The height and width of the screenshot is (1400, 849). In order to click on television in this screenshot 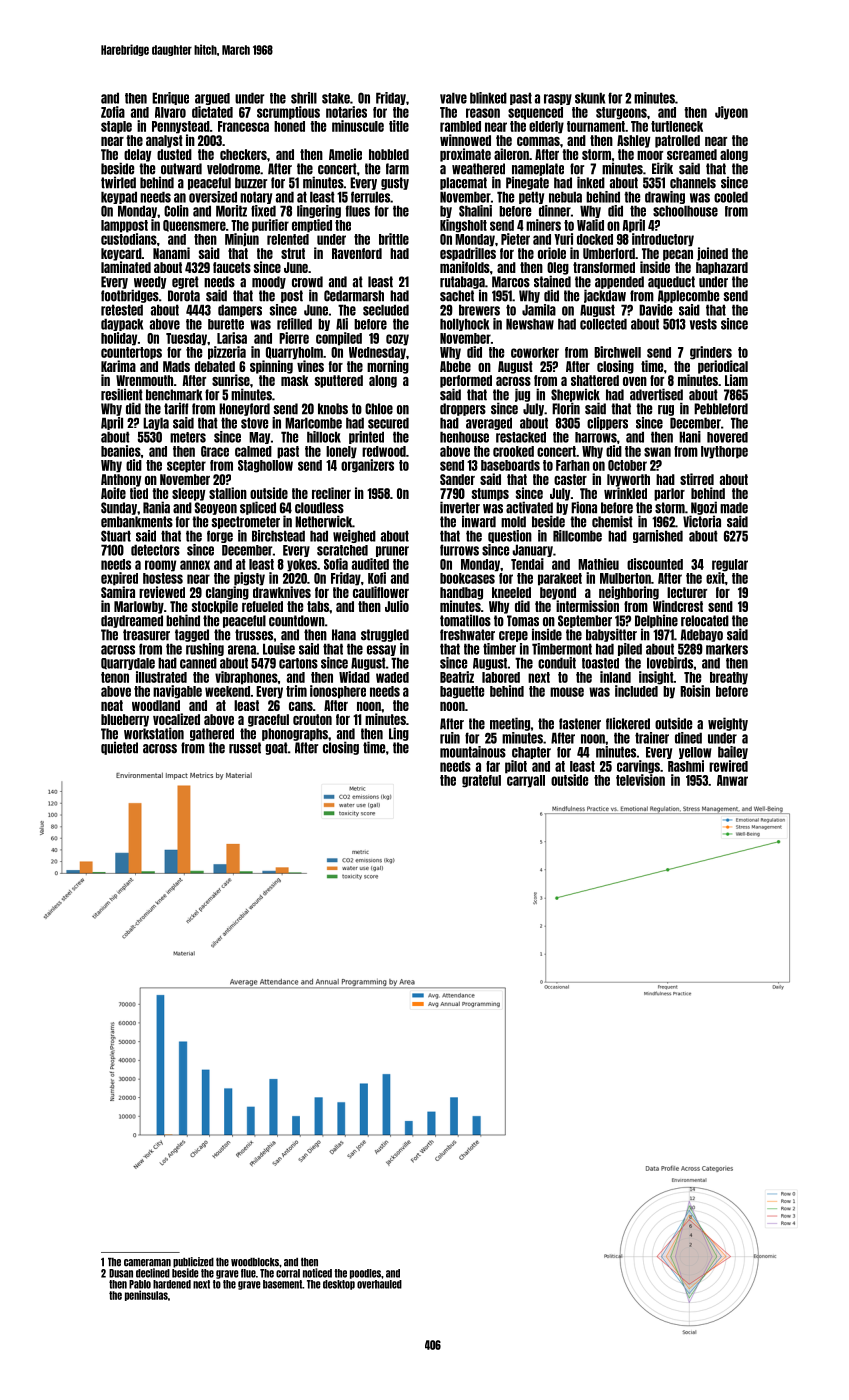, I will do `click(640, 780)`.
